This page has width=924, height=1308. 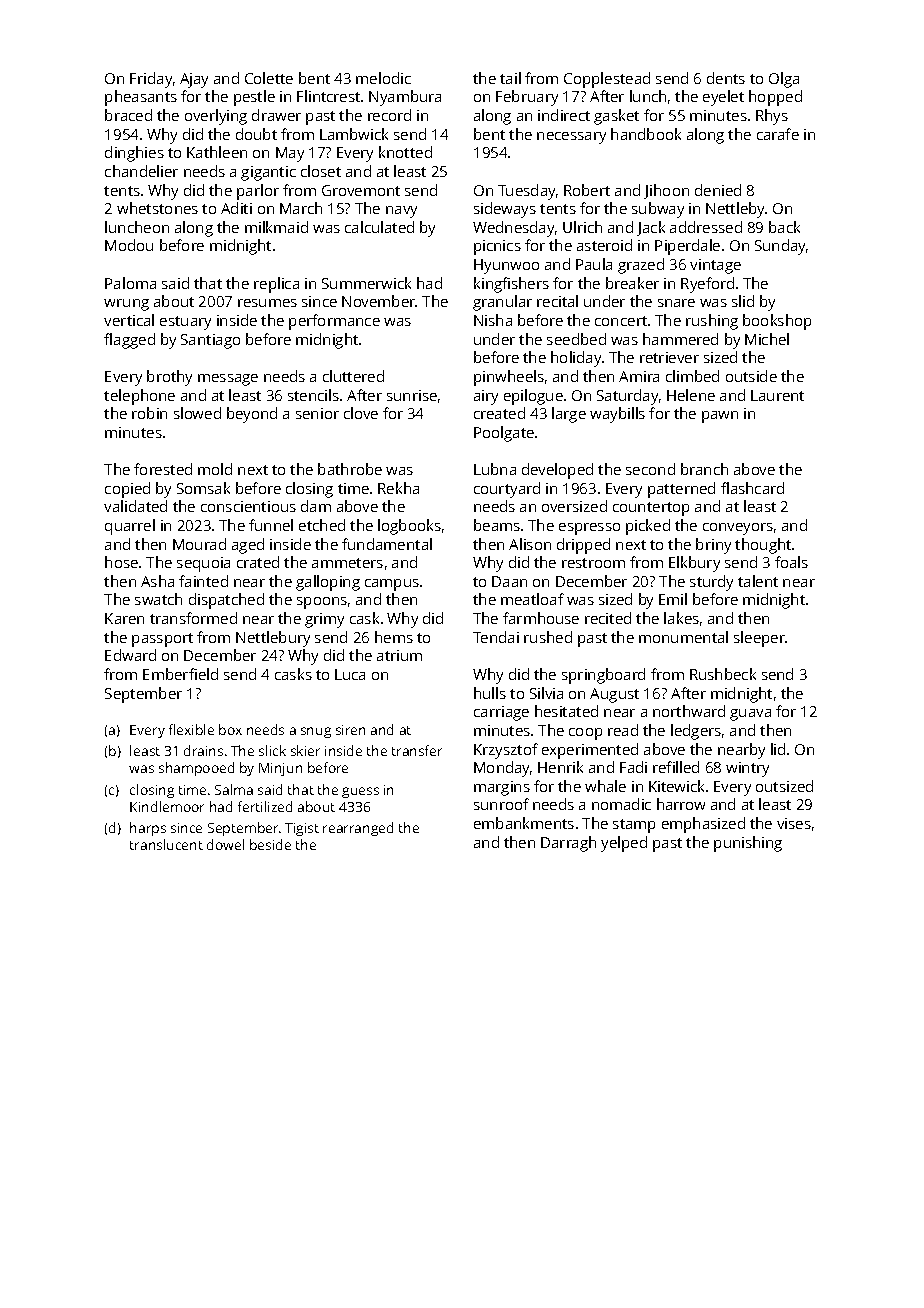 I want to click on chandelier, so click(x=141, y=171).
